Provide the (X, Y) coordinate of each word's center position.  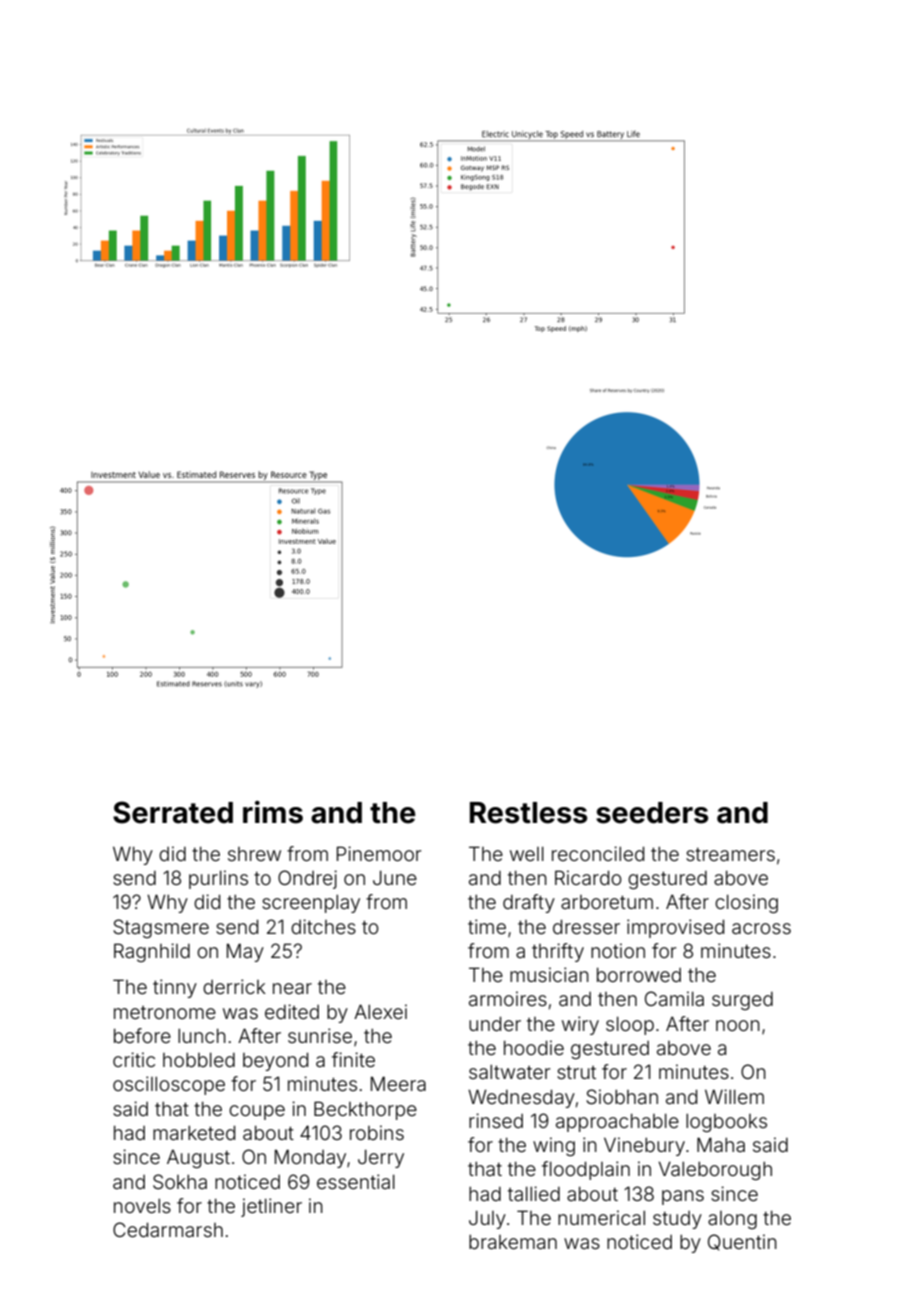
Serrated (173, 812)
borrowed (639, 975)
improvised (675, 928)
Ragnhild (152, 952)
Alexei (380, 1011)
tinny (175, 988)
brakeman (513, 1242)
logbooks (726, 1123)
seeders (652, 813)
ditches (323, 926)
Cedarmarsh (168, 1229)
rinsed (496, 1120)
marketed (194, 1133)
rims (273, 812)
